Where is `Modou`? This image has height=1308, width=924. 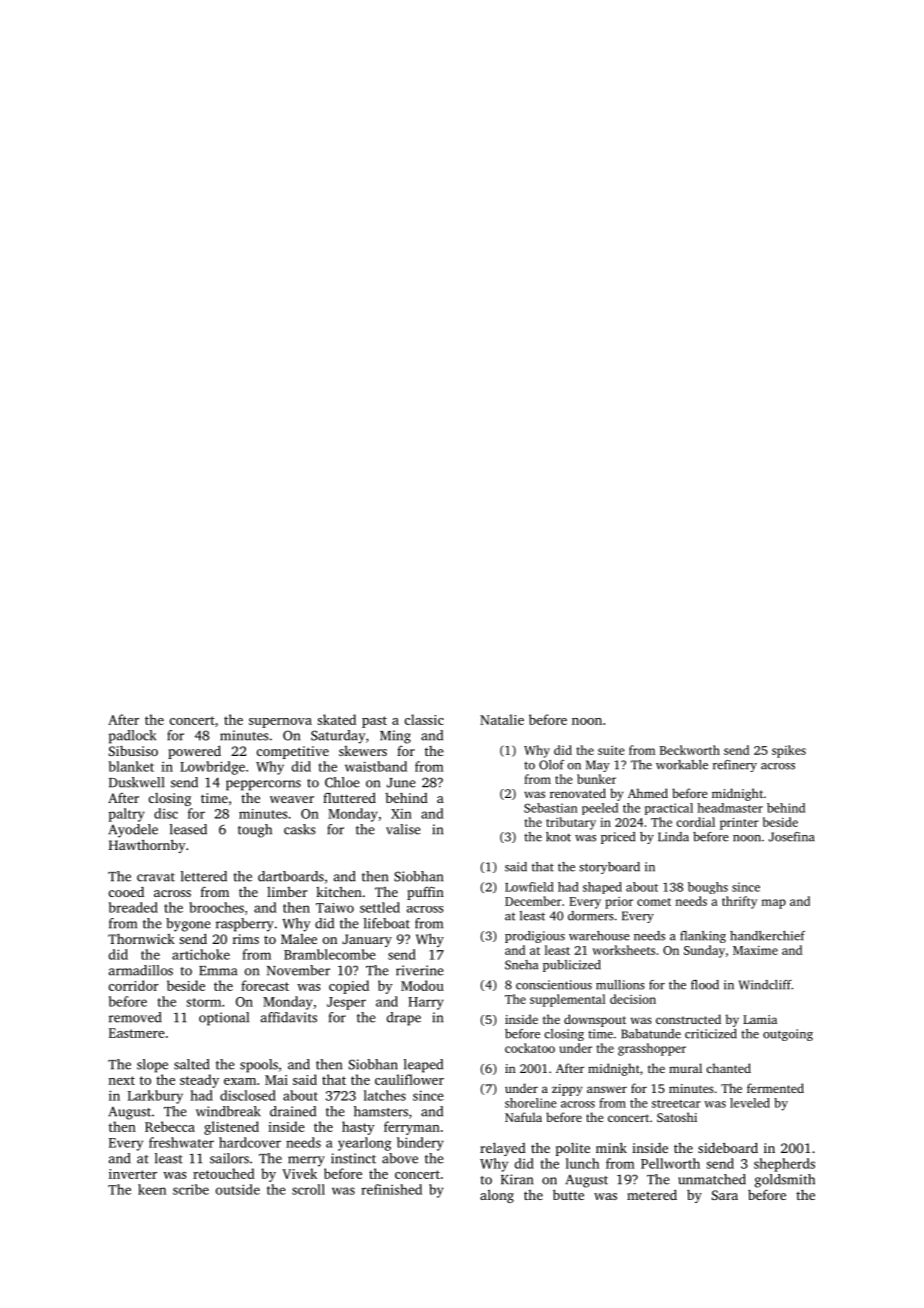
Modou is located at coordinates (422, 985).
